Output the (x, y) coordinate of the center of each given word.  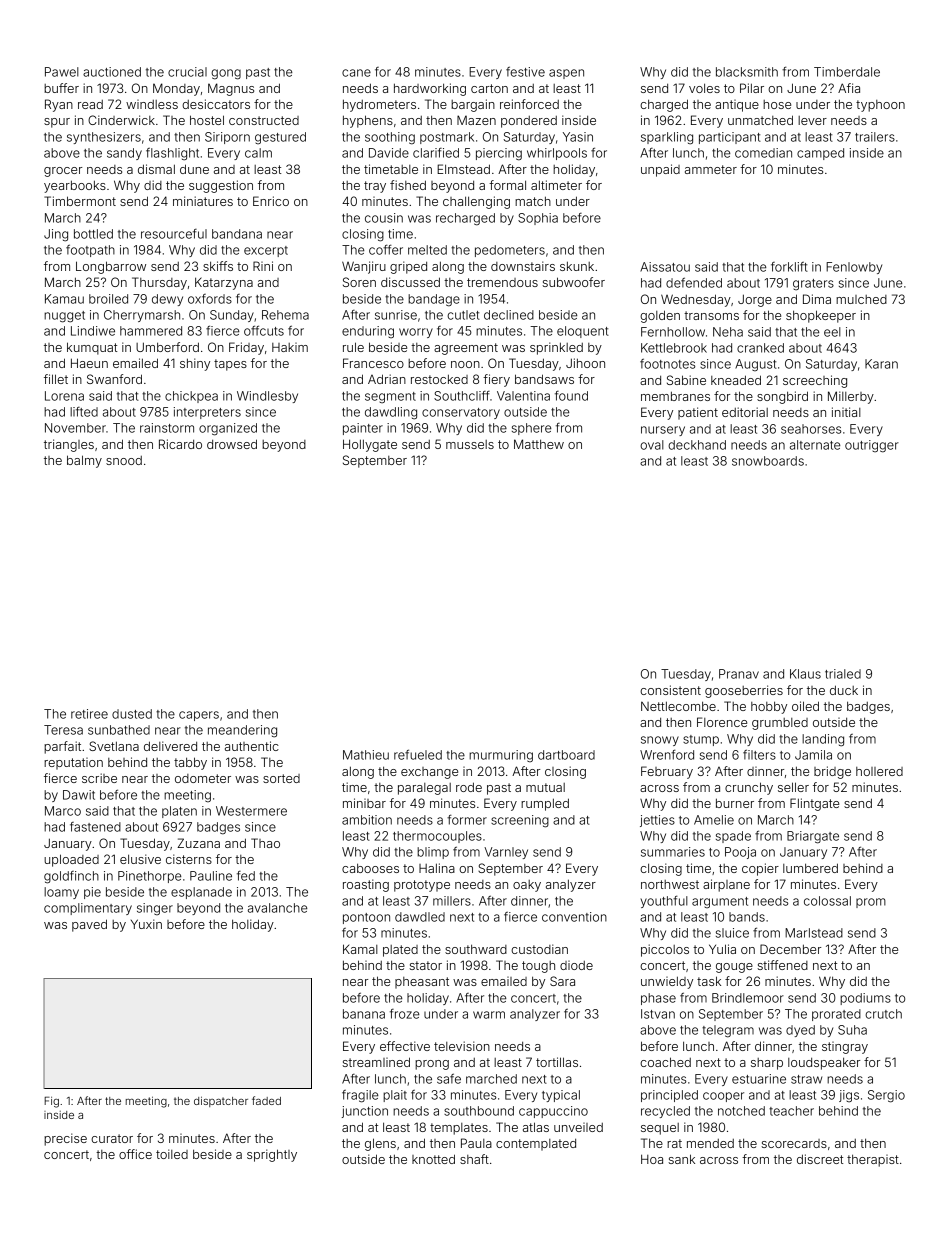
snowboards (768, 461)
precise (65, 1139)
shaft (474, 1159)
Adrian (387, 379)
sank (681, 1159)
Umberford (167, 347)
